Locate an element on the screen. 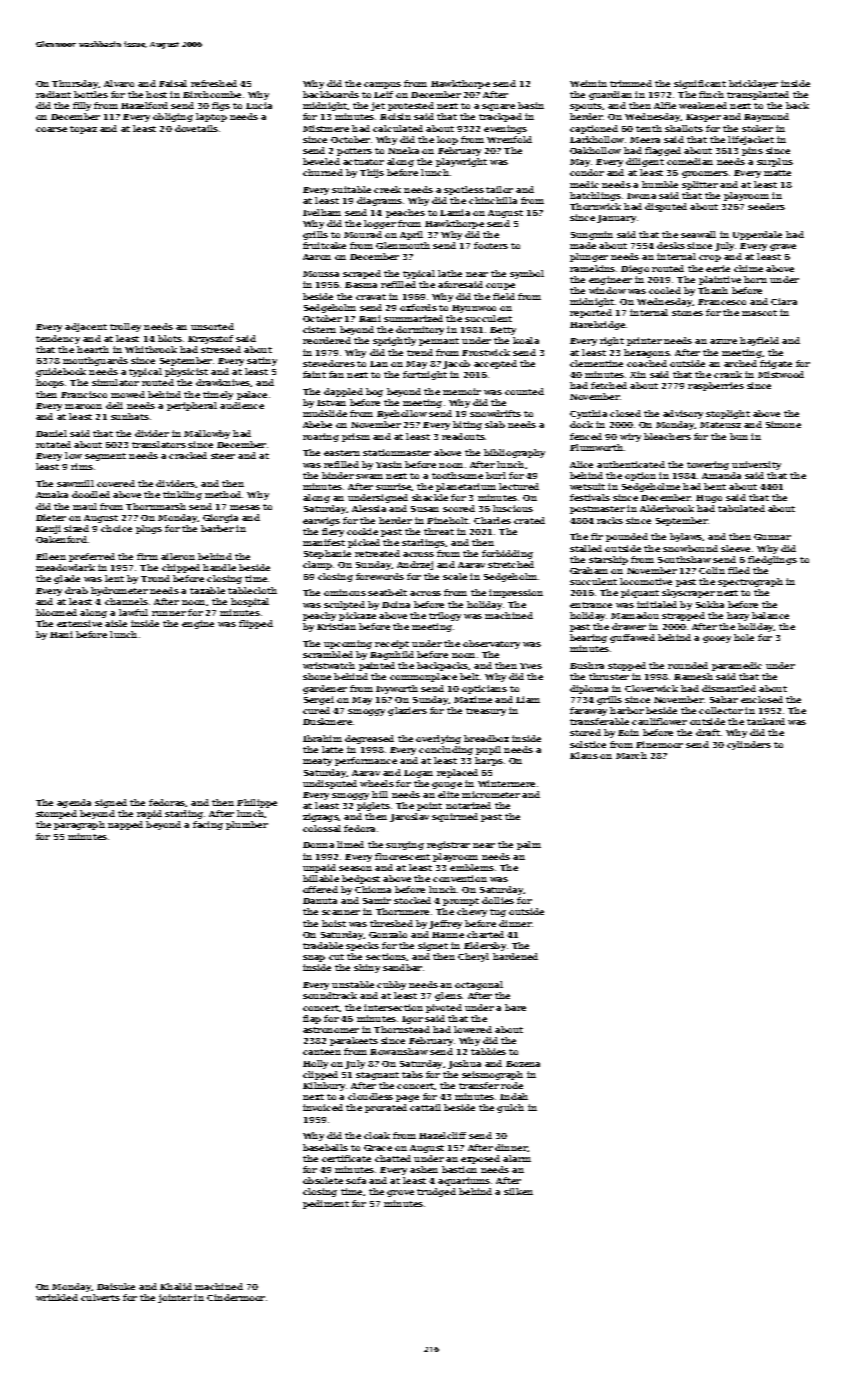  coarse is located at coordinates (51, 129).
